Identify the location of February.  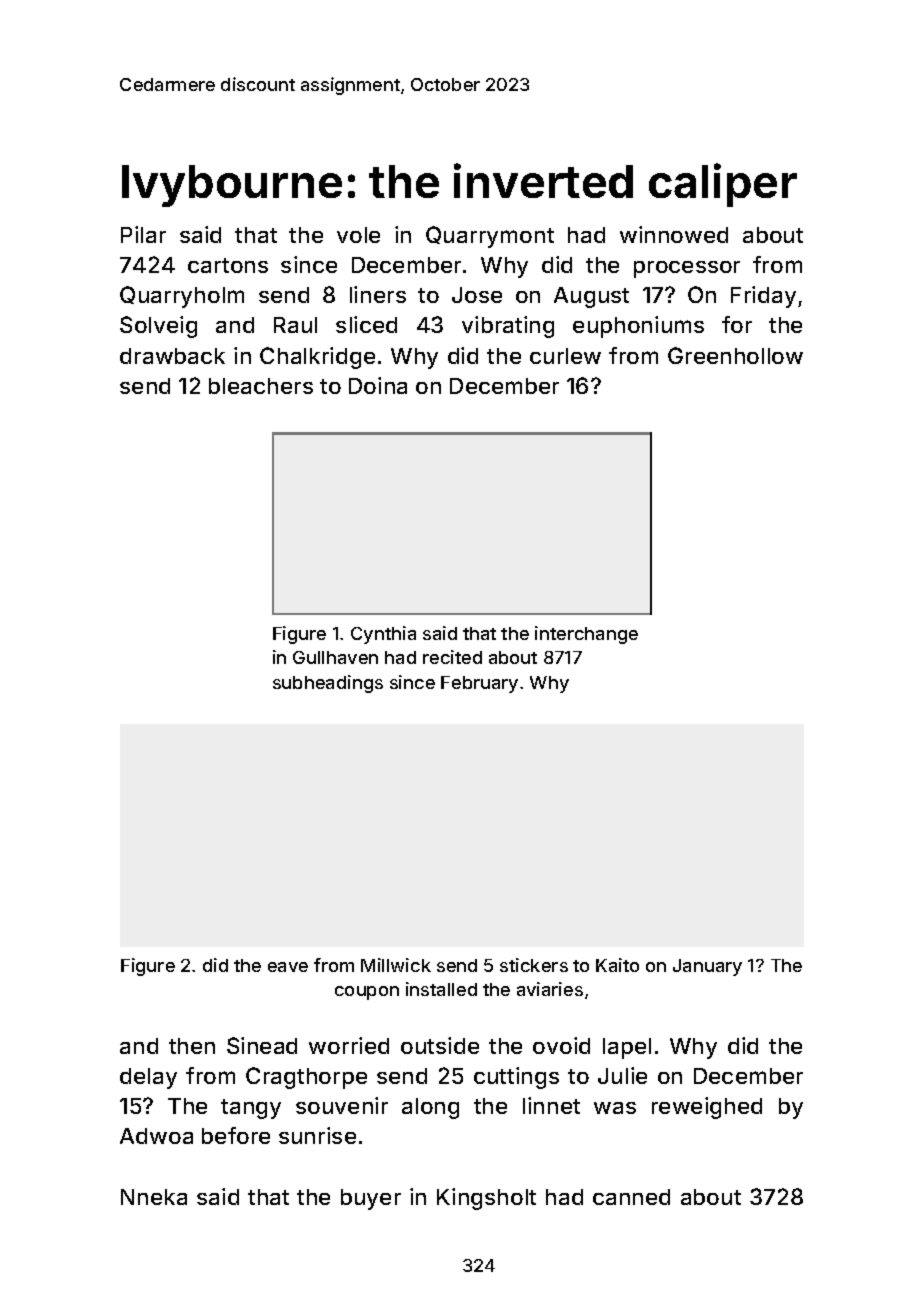
(479, 684).
